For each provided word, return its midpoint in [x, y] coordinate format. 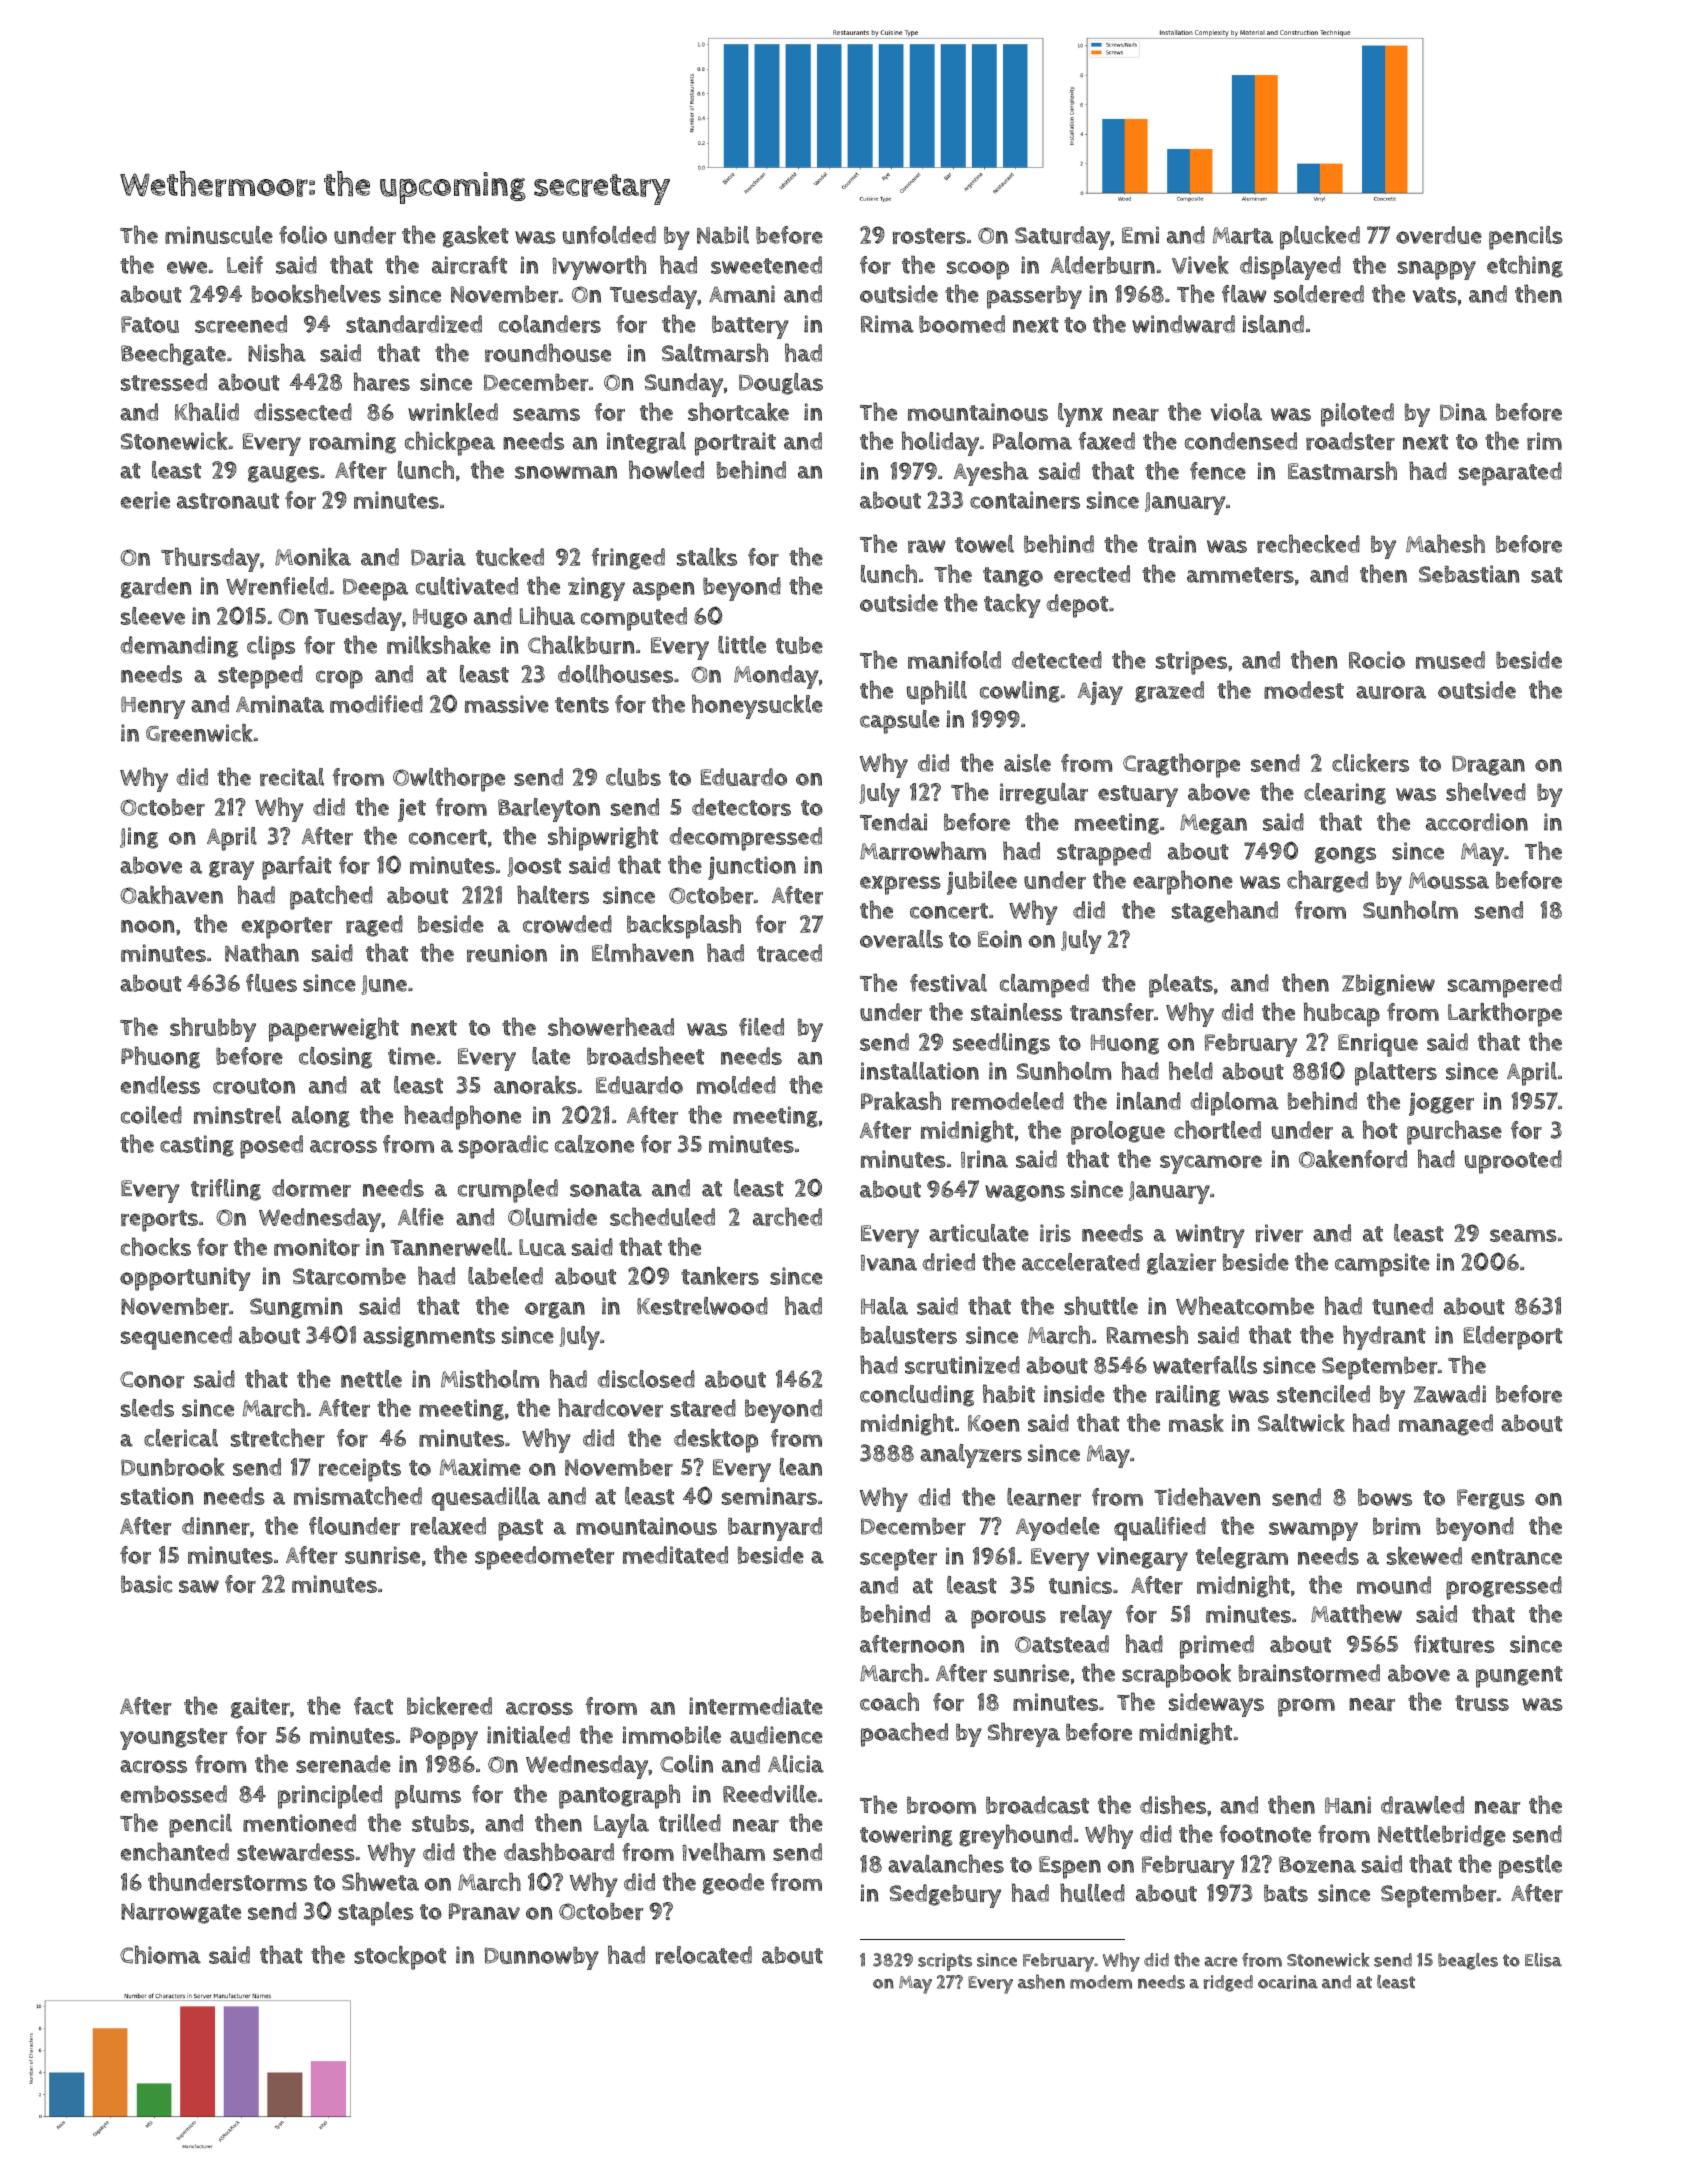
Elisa [1543, 1960]
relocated [704, 1955]
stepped [260, 677]
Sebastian [1469, 574]
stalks [707, 557]
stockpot [400, 1958]
